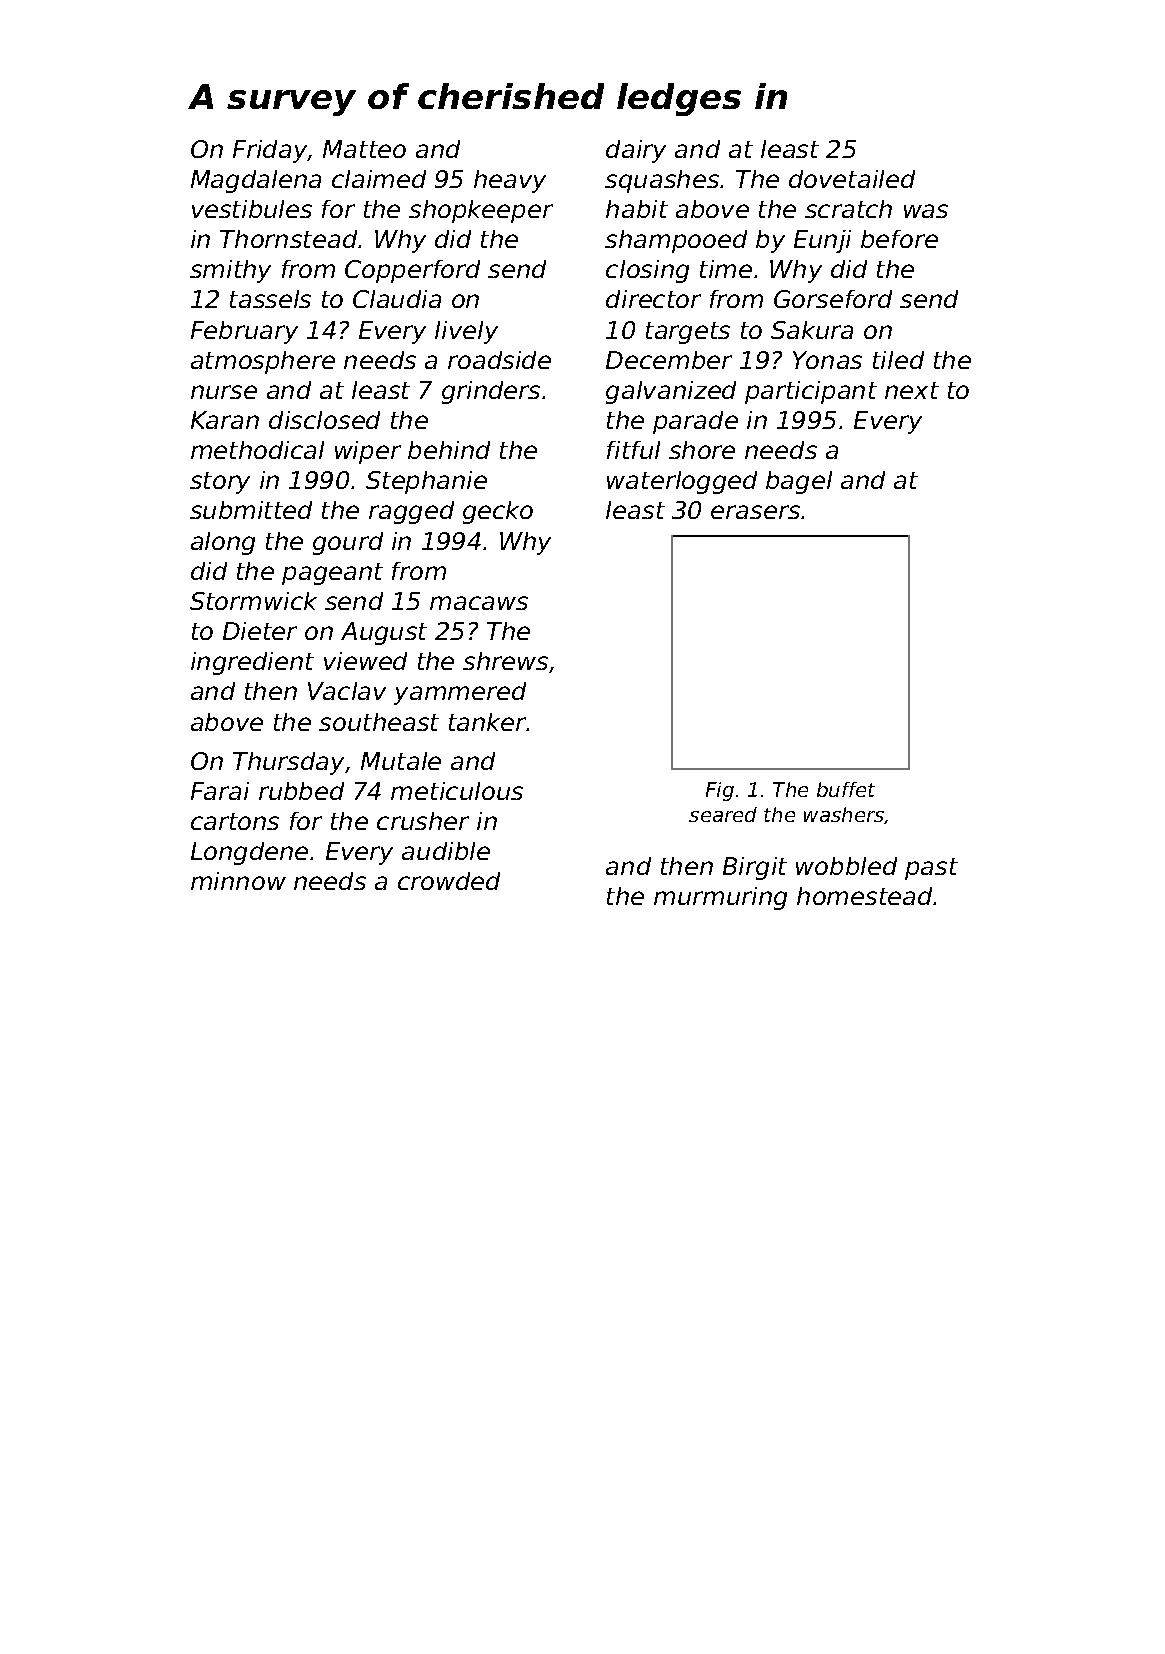 This screenshot has width=1165, height=1654. I want to click on nurse, so click(224, 392).
